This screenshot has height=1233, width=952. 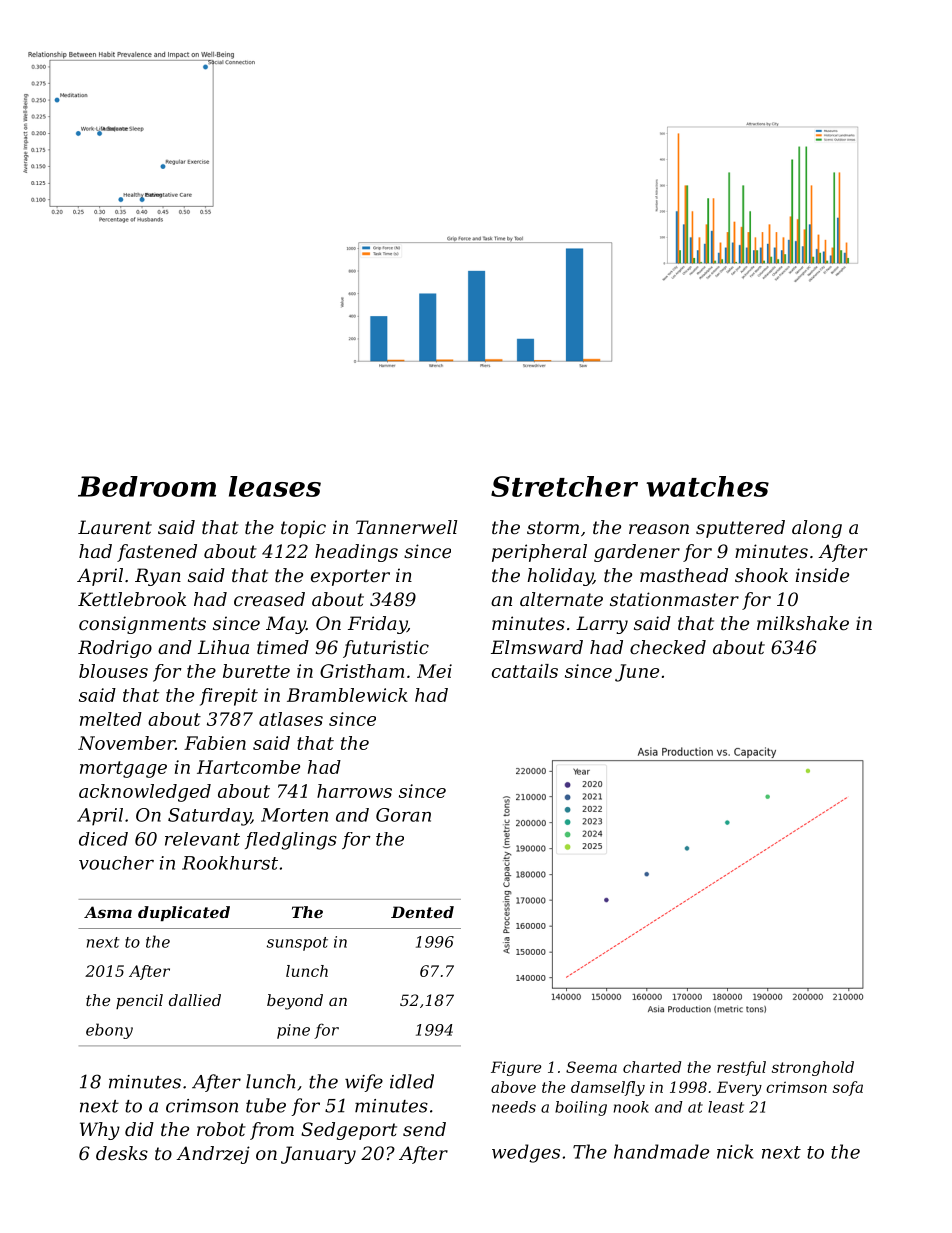 What do you see at coordinates (213, 1155) in the screenshot?
I see `Andrzej` at bounding box center [213, 1155].
